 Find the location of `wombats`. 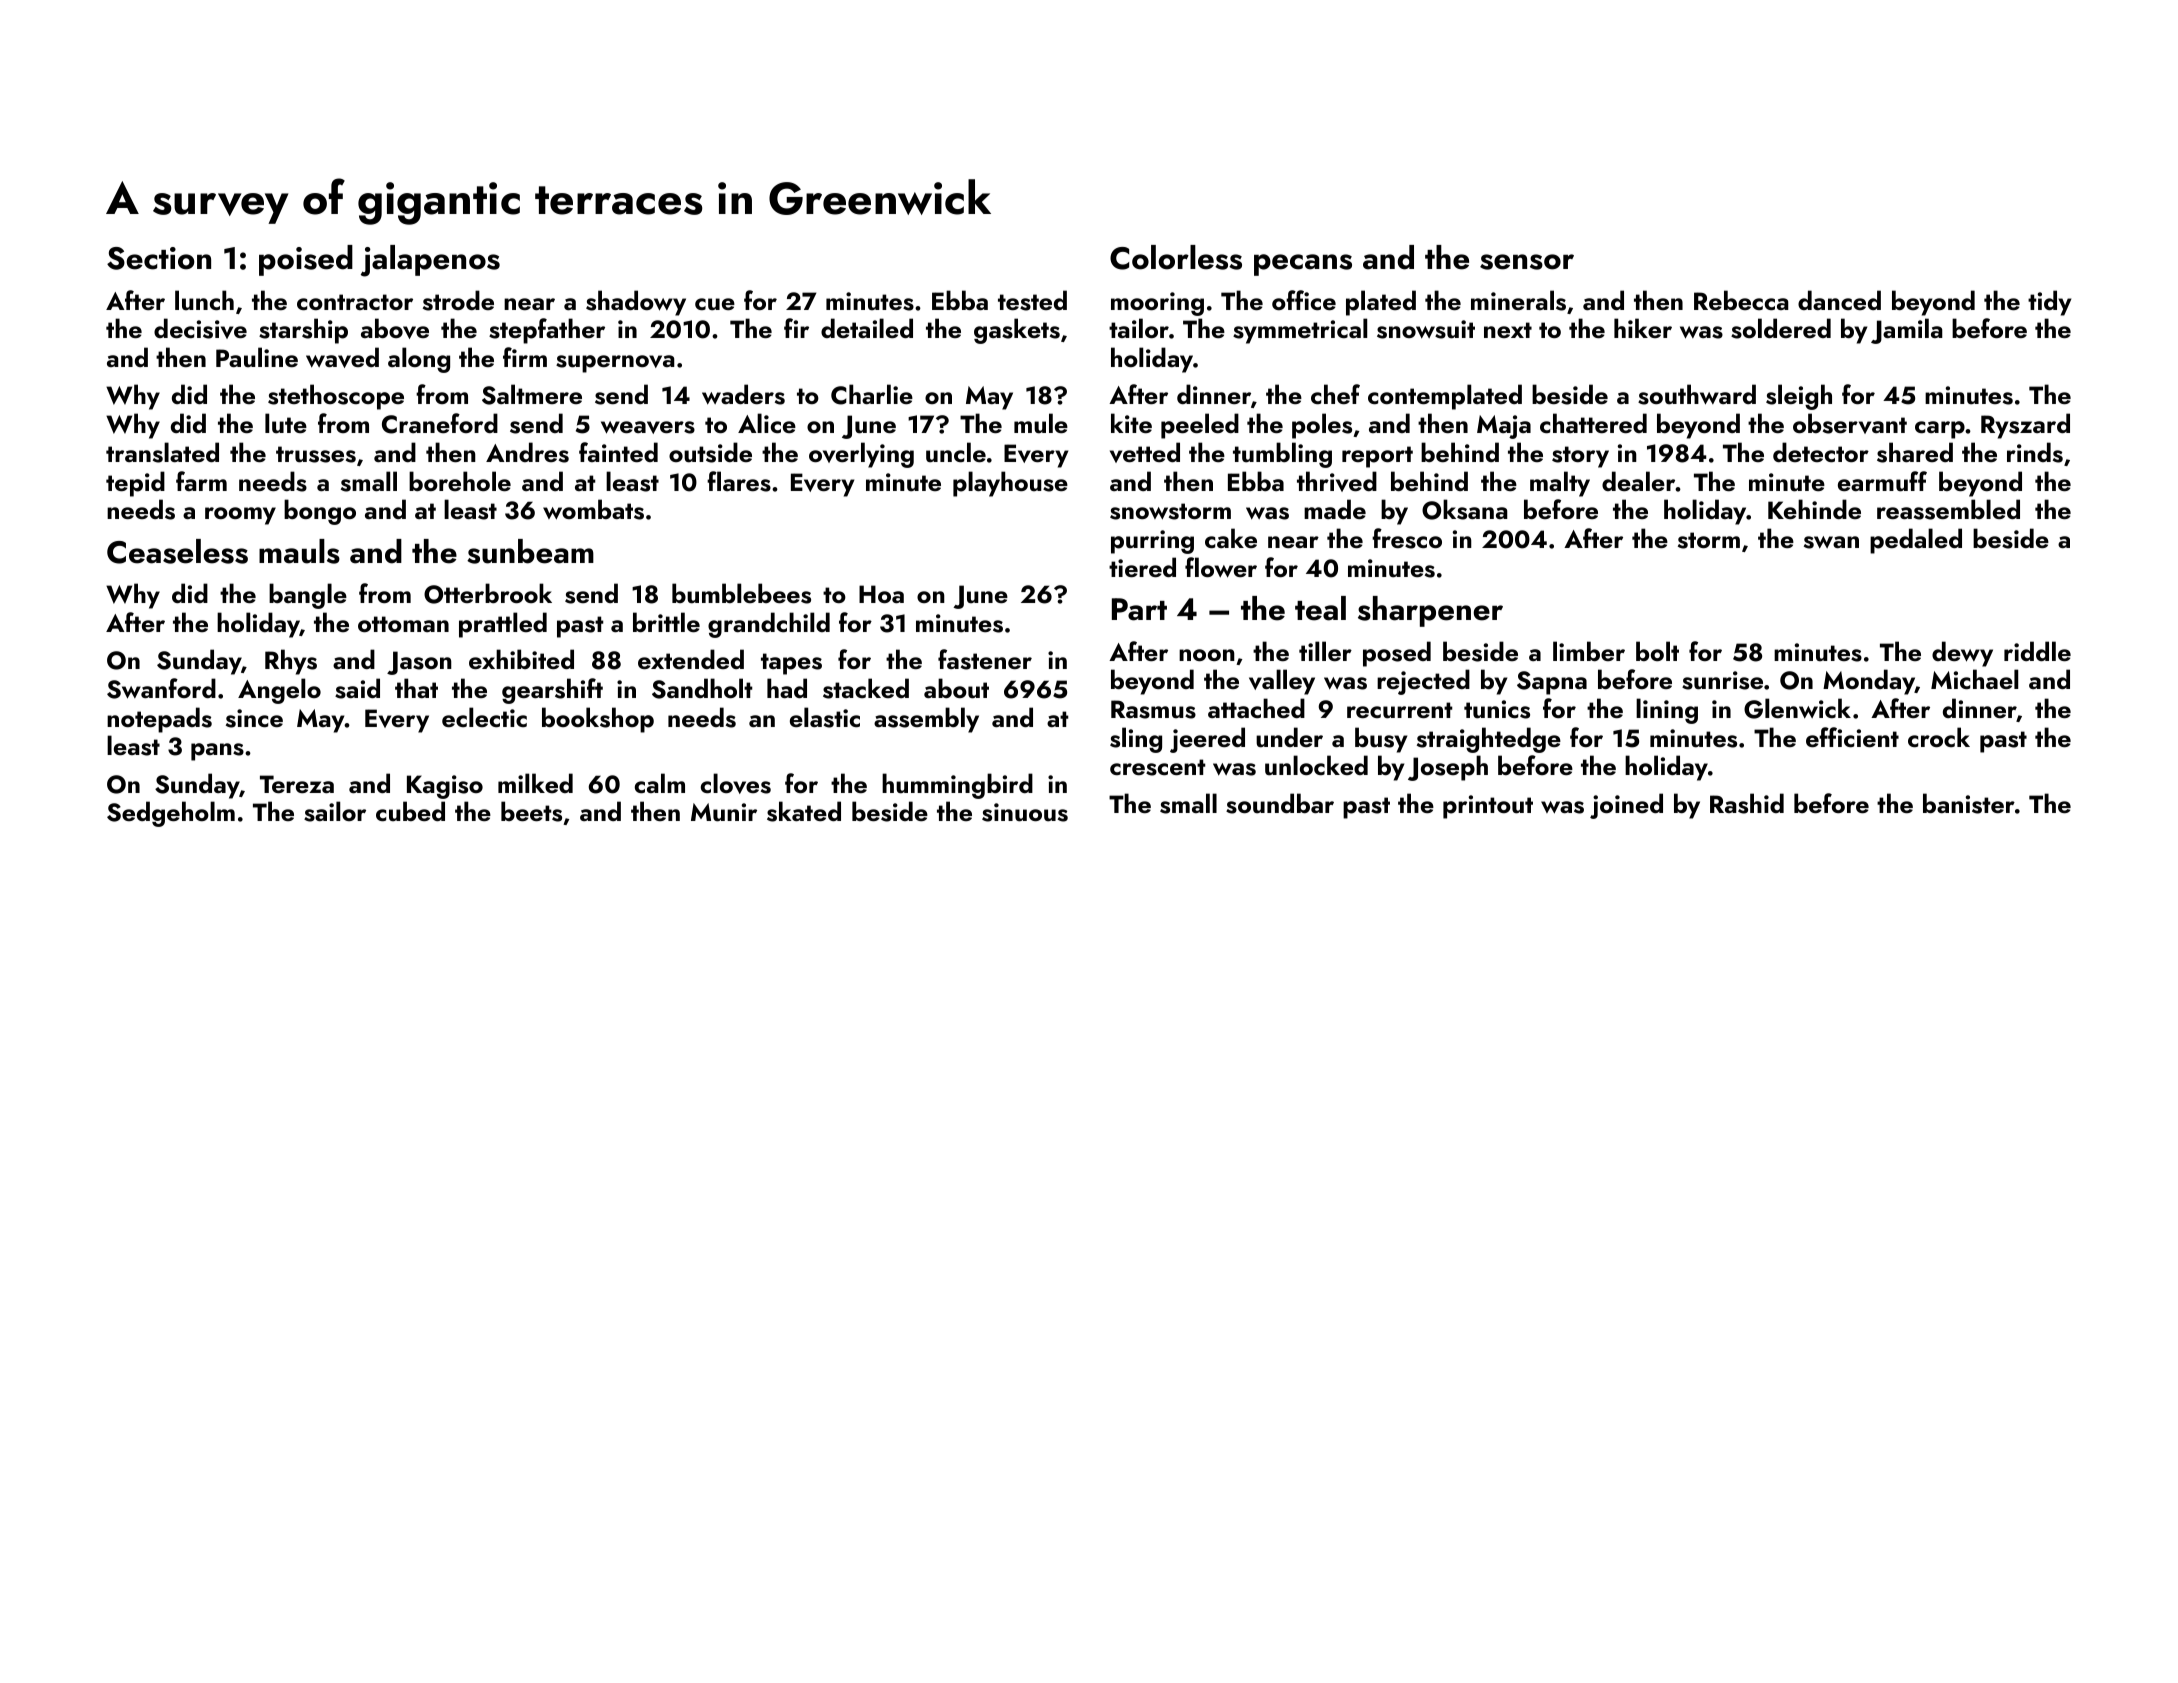

wombats is located at coordinates (593, 509).
